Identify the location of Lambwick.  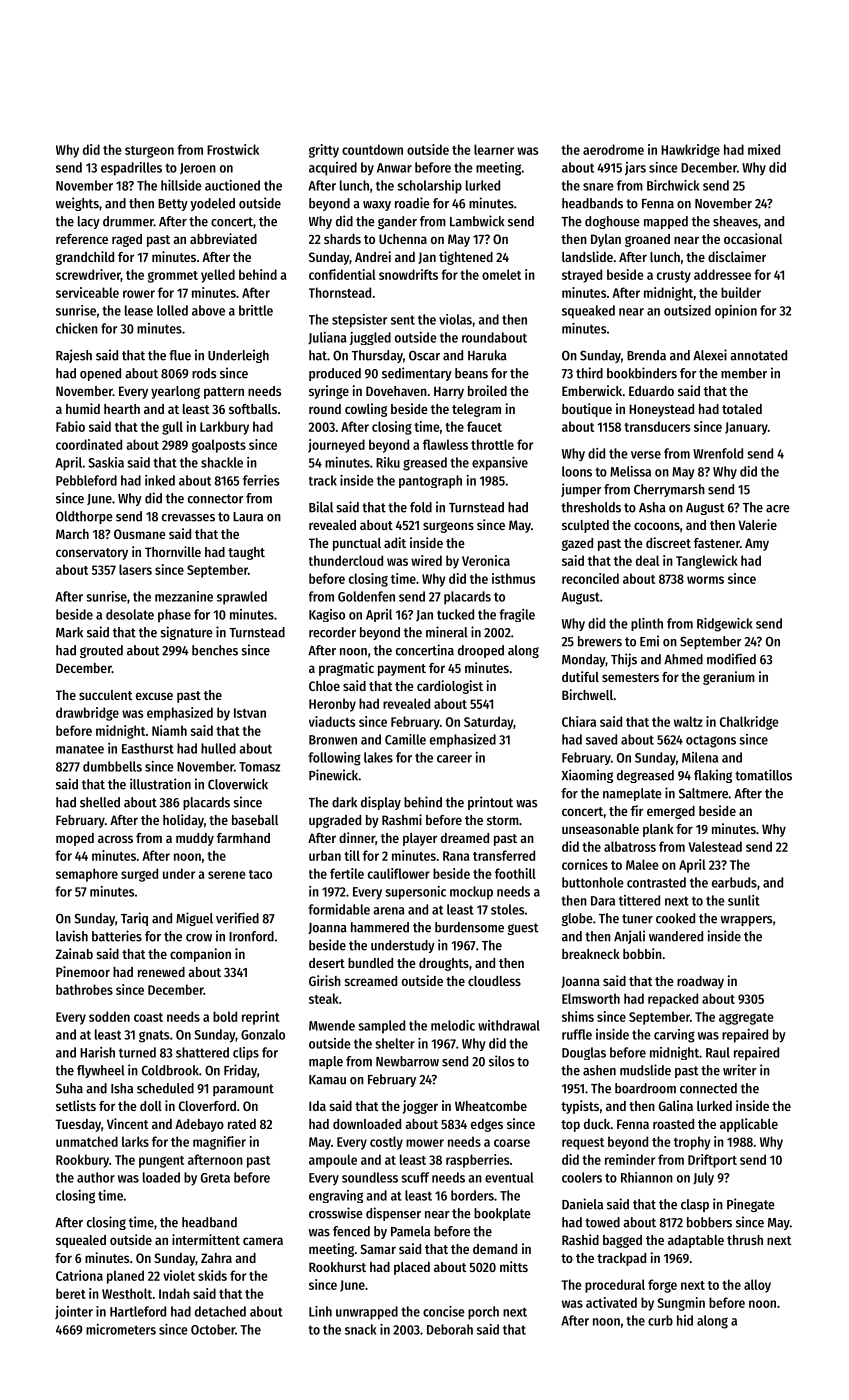
(477, 221).
